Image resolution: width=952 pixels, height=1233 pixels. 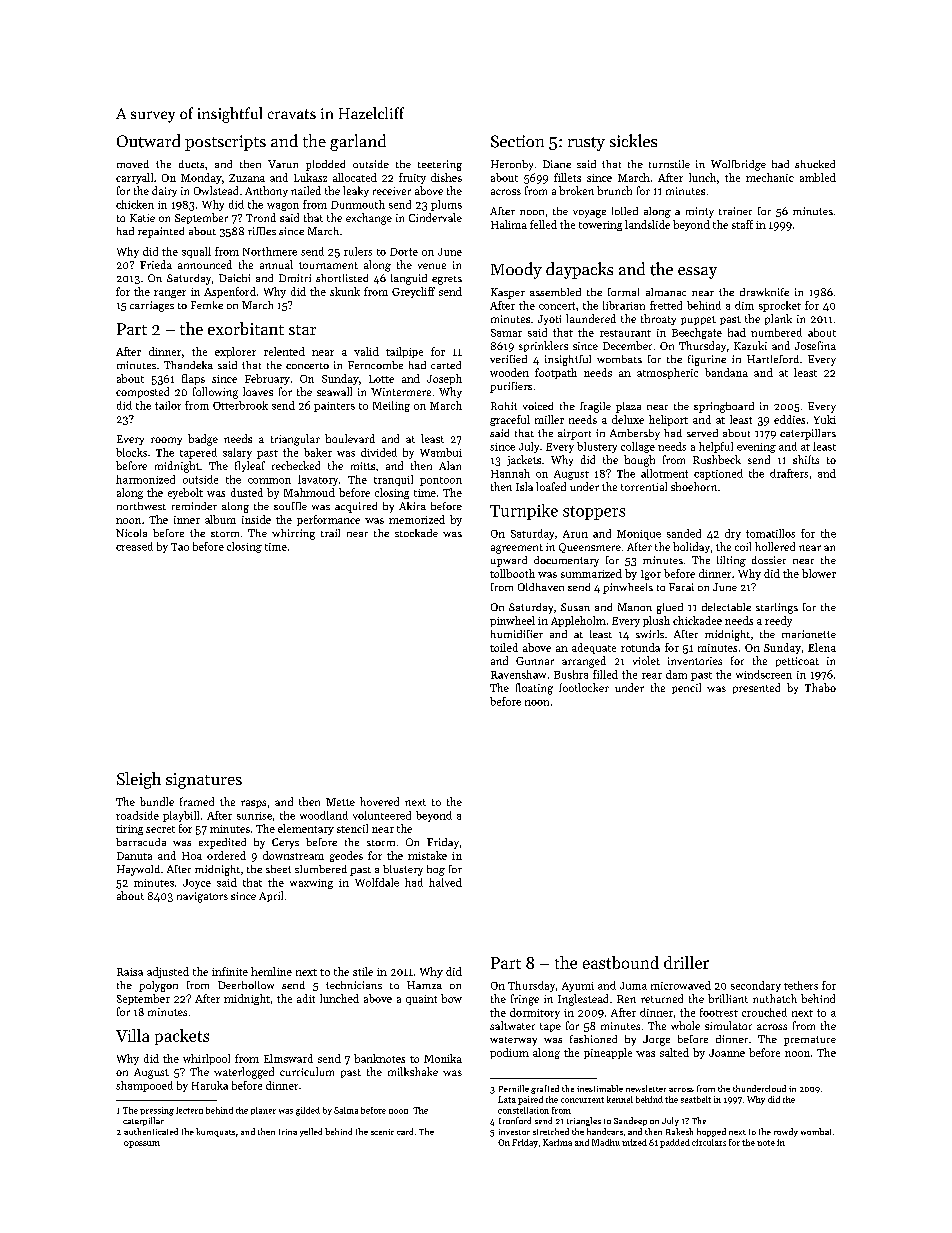 What do you see at coordinates (330, 533) in the document?
I see `trail` at bounding box center [330, 533].
